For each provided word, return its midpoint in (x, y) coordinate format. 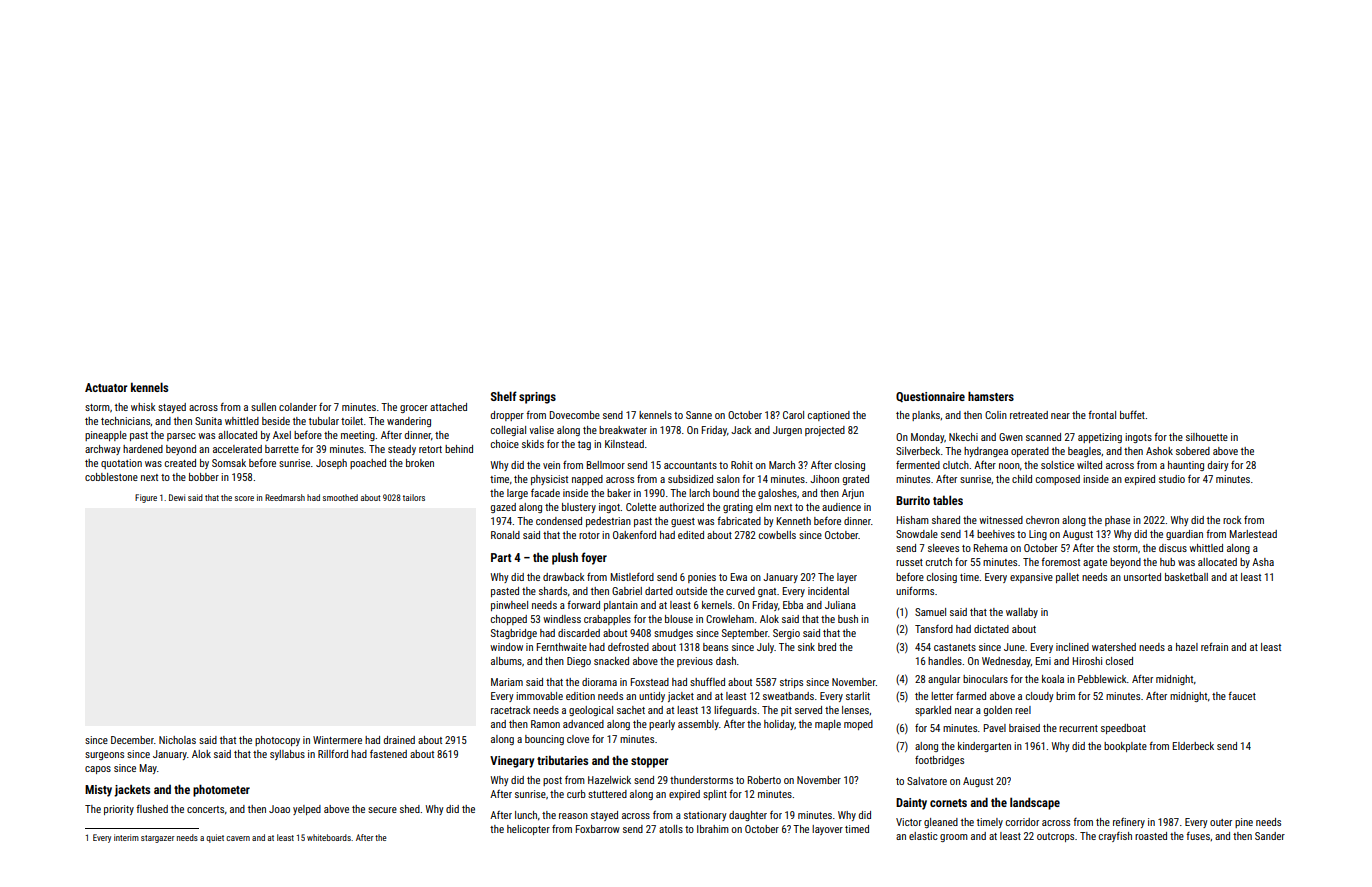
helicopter (528, 830)
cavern (238, 838)
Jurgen (787, 431)
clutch (956, 465)
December (132, 740)
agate (1095, 563)
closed (1119, 661)
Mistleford (632, 577)
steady (402, 450)
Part (501, 557)
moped (858, 725)
